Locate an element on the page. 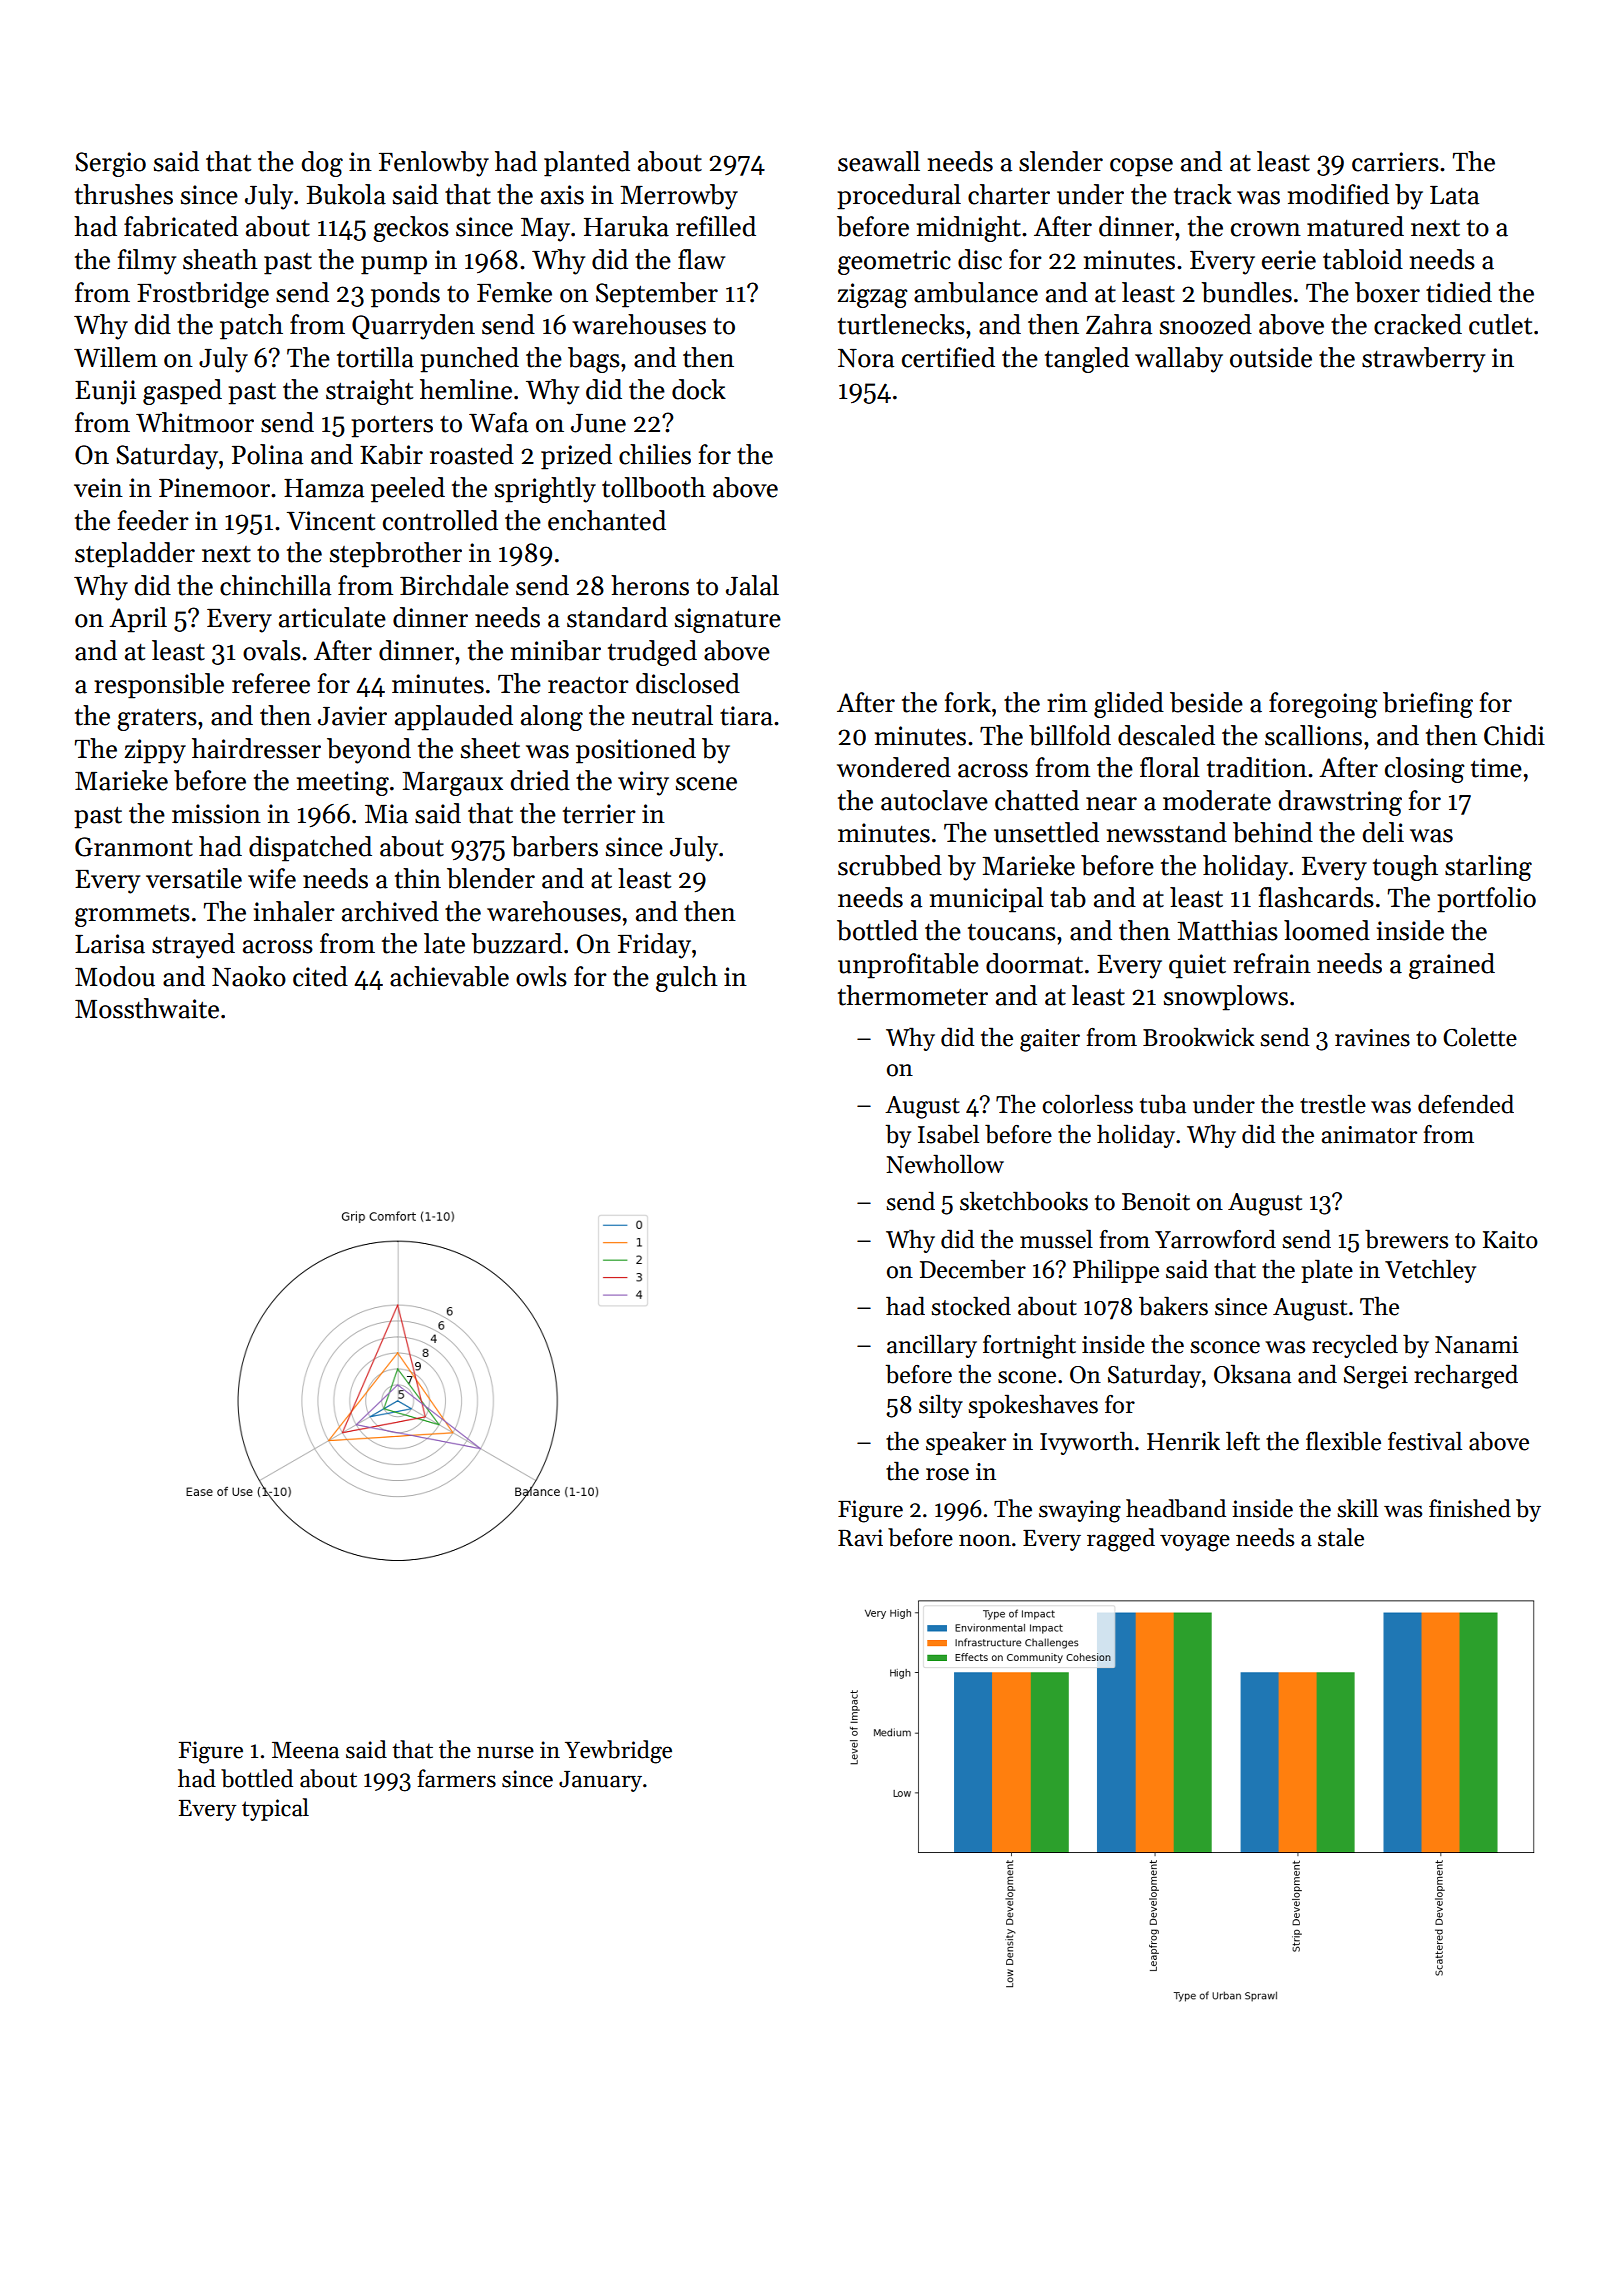 The height and width of the page is (2292, 1620). Femke is located at coordinates (514, 292).
